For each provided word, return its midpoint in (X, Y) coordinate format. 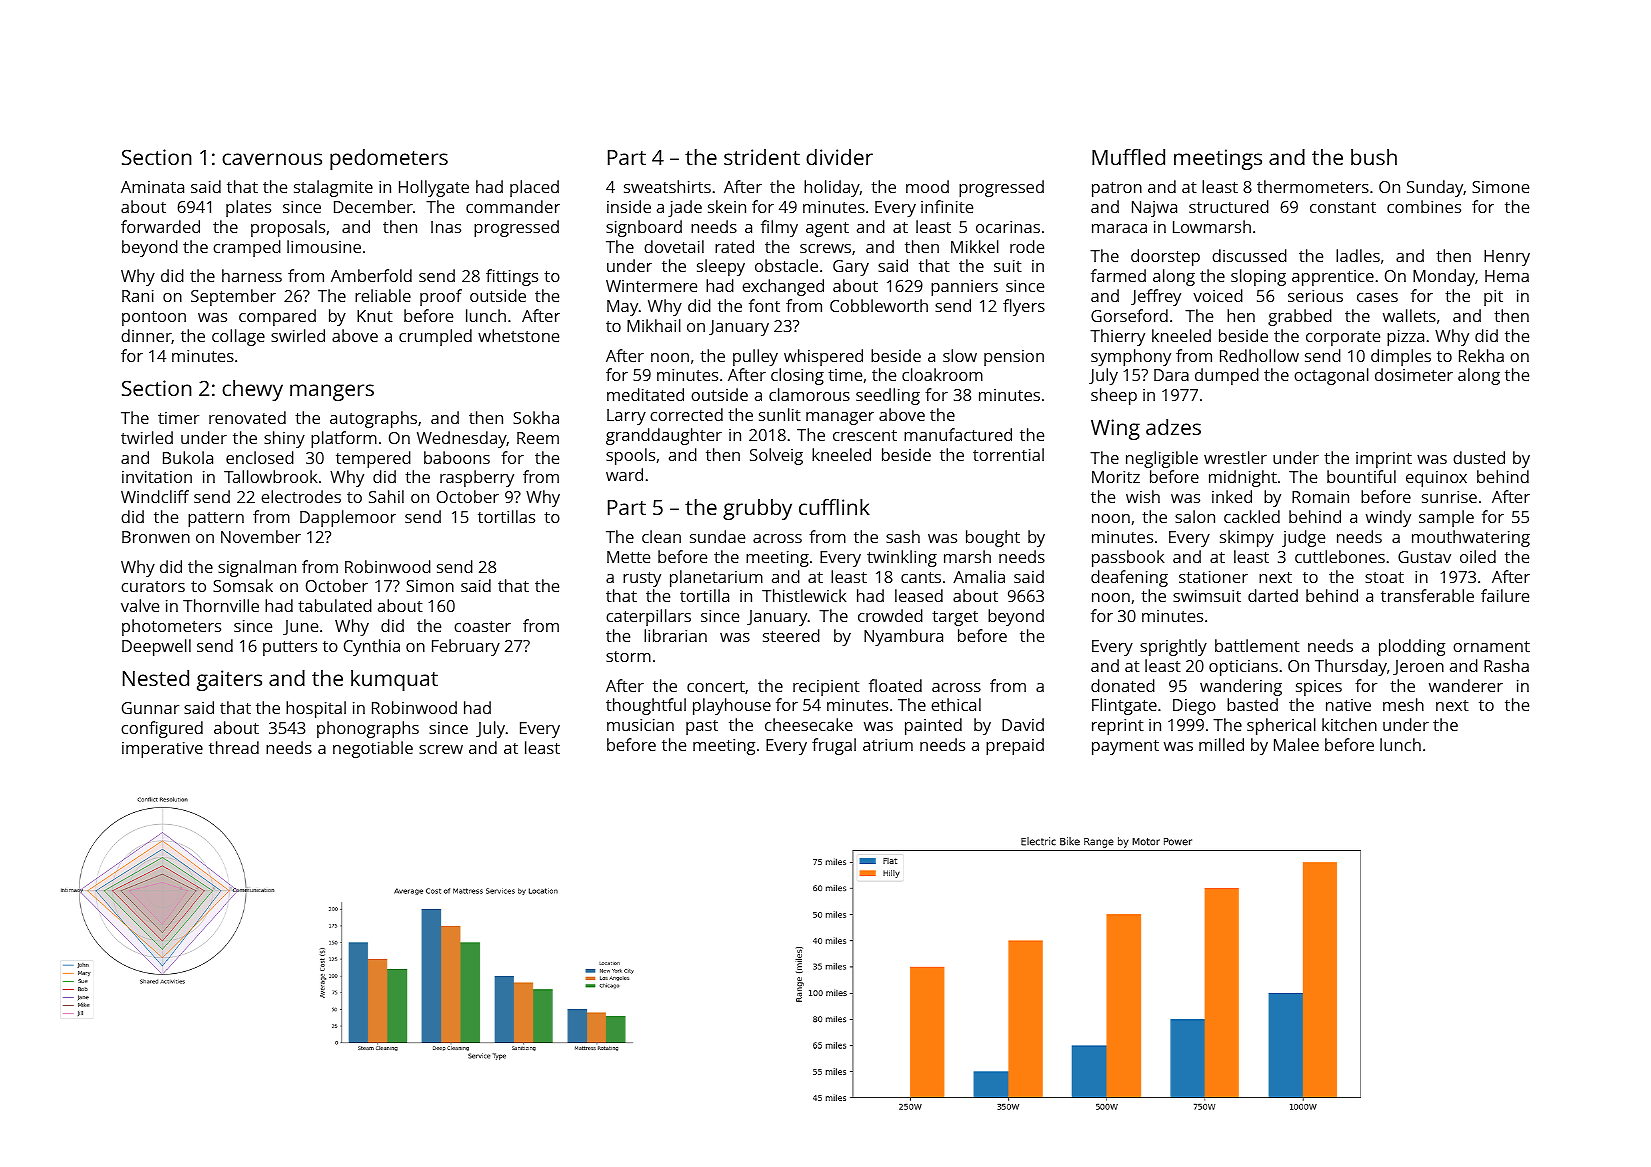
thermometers (1313, 186)
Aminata (152, 187)
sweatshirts (667, 186)
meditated (645, 394)
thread (234, 747)
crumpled (435, 337)
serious (1315, 296)
